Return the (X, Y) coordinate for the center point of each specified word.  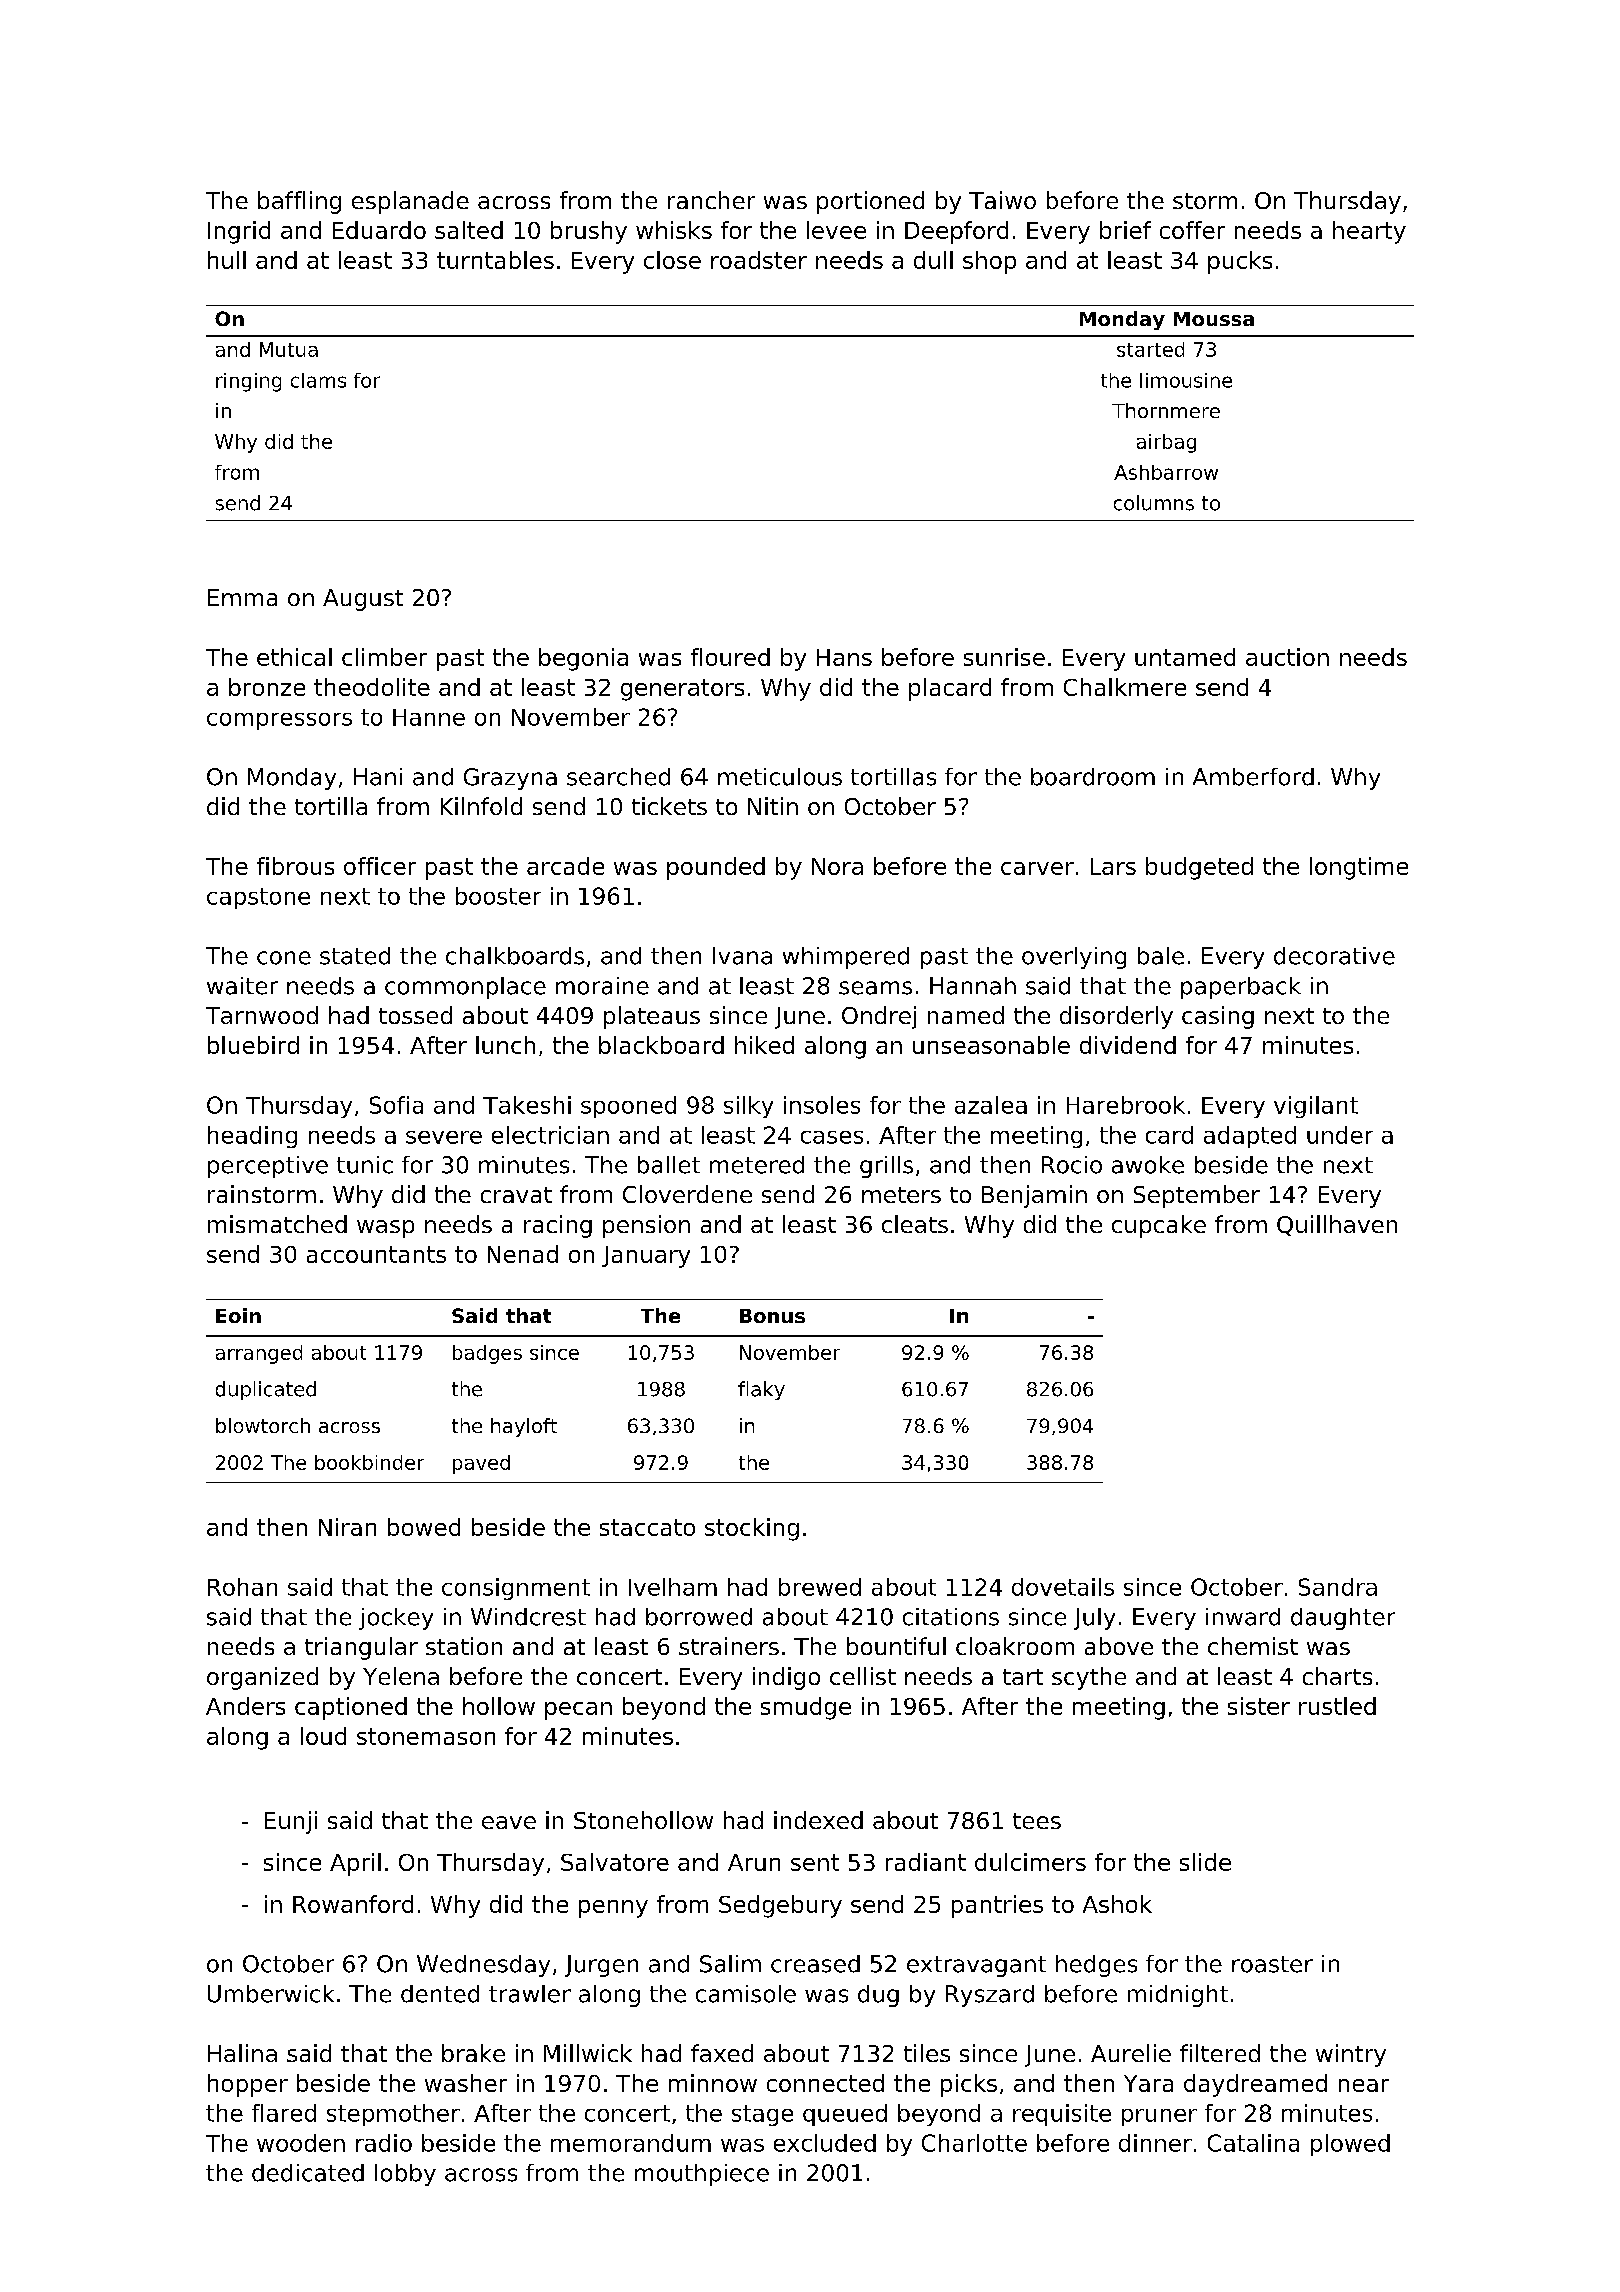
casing (1218, 1017)
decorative (1334, 956)
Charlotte (974, 2143)
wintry (1351, 2055)
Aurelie (1131, 2053)
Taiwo (1002, 200)
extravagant (976, 1966)
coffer (1192, 230)
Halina (242, 2053)
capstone (258, 898)
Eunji (291, 1822)
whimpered (846, 958)
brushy (589, 232)
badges (487, 1354)
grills (886, 1167)
